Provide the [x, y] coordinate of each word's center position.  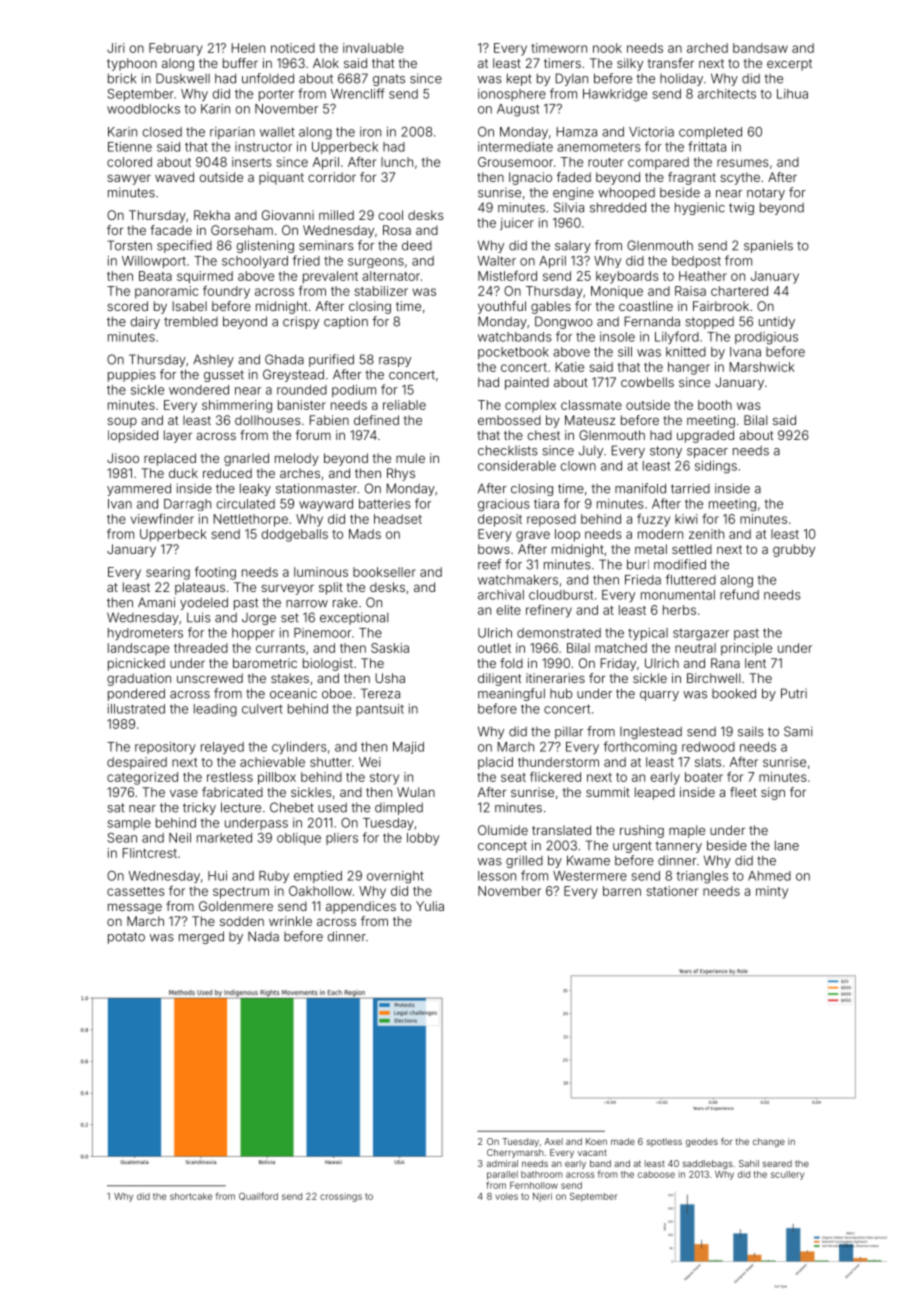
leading [215, 710]
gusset [224, 376]
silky [630, 64]
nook [607, 48]
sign [773, 793]
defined [376, 420]
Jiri [116, 48]
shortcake [191, 1196]
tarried [690, 488]
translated [561, 830]
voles [506, 1196]
